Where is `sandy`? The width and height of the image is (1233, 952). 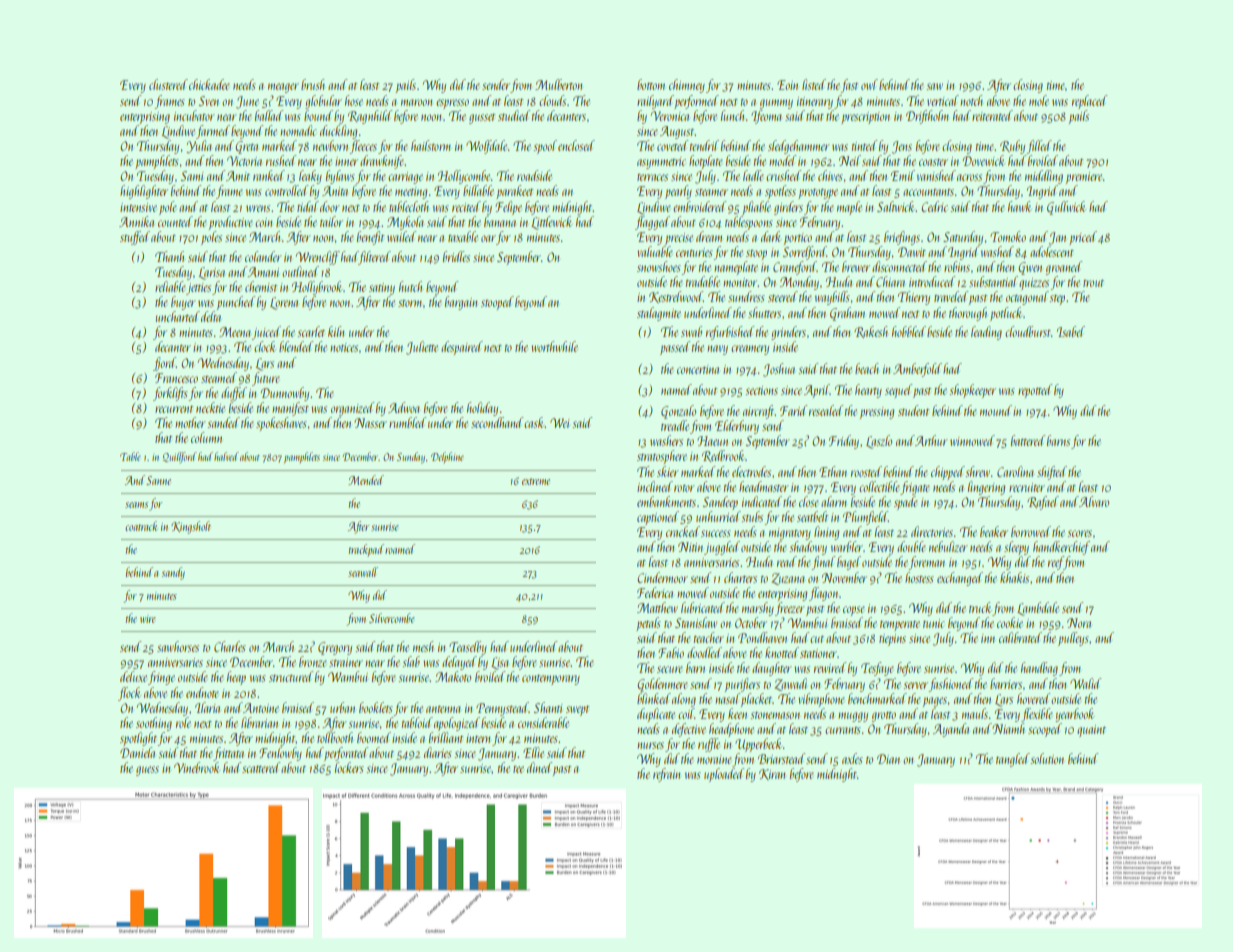
sandy is located at coordinates (173, 573).
